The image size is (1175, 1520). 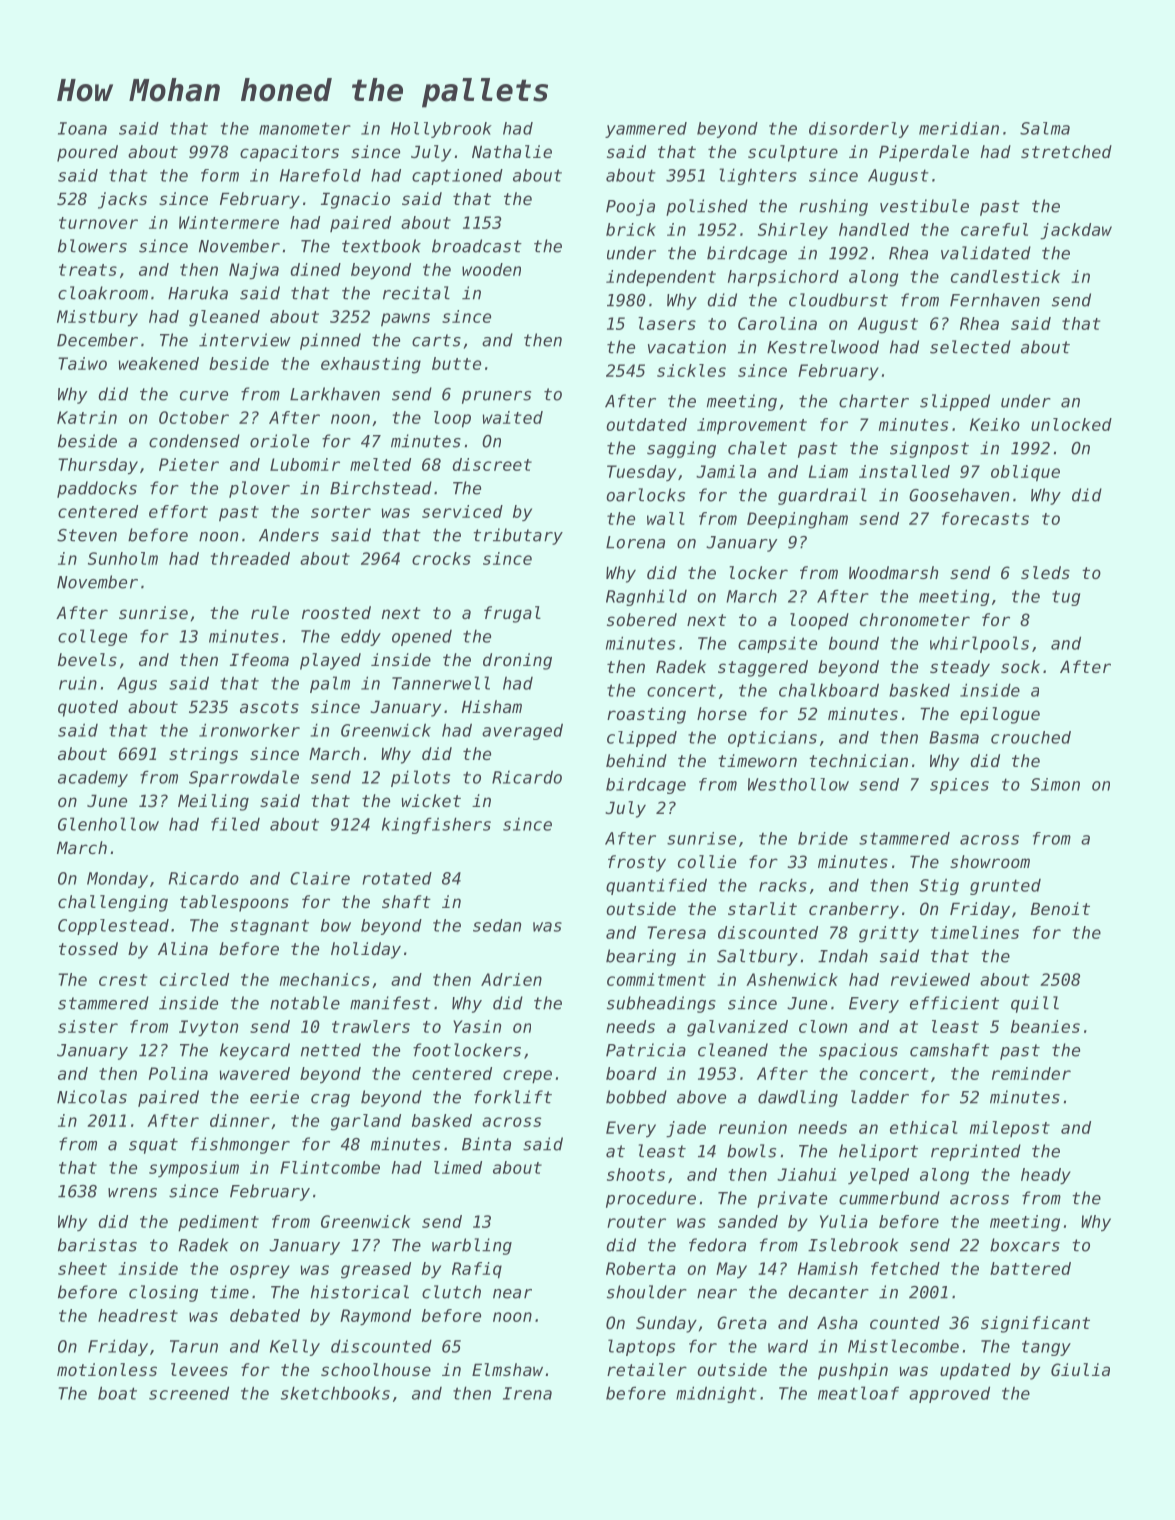 What do you see at coordinates (213, 802) in the page?
I see `Meiling` at bounding box center [213, 802].
